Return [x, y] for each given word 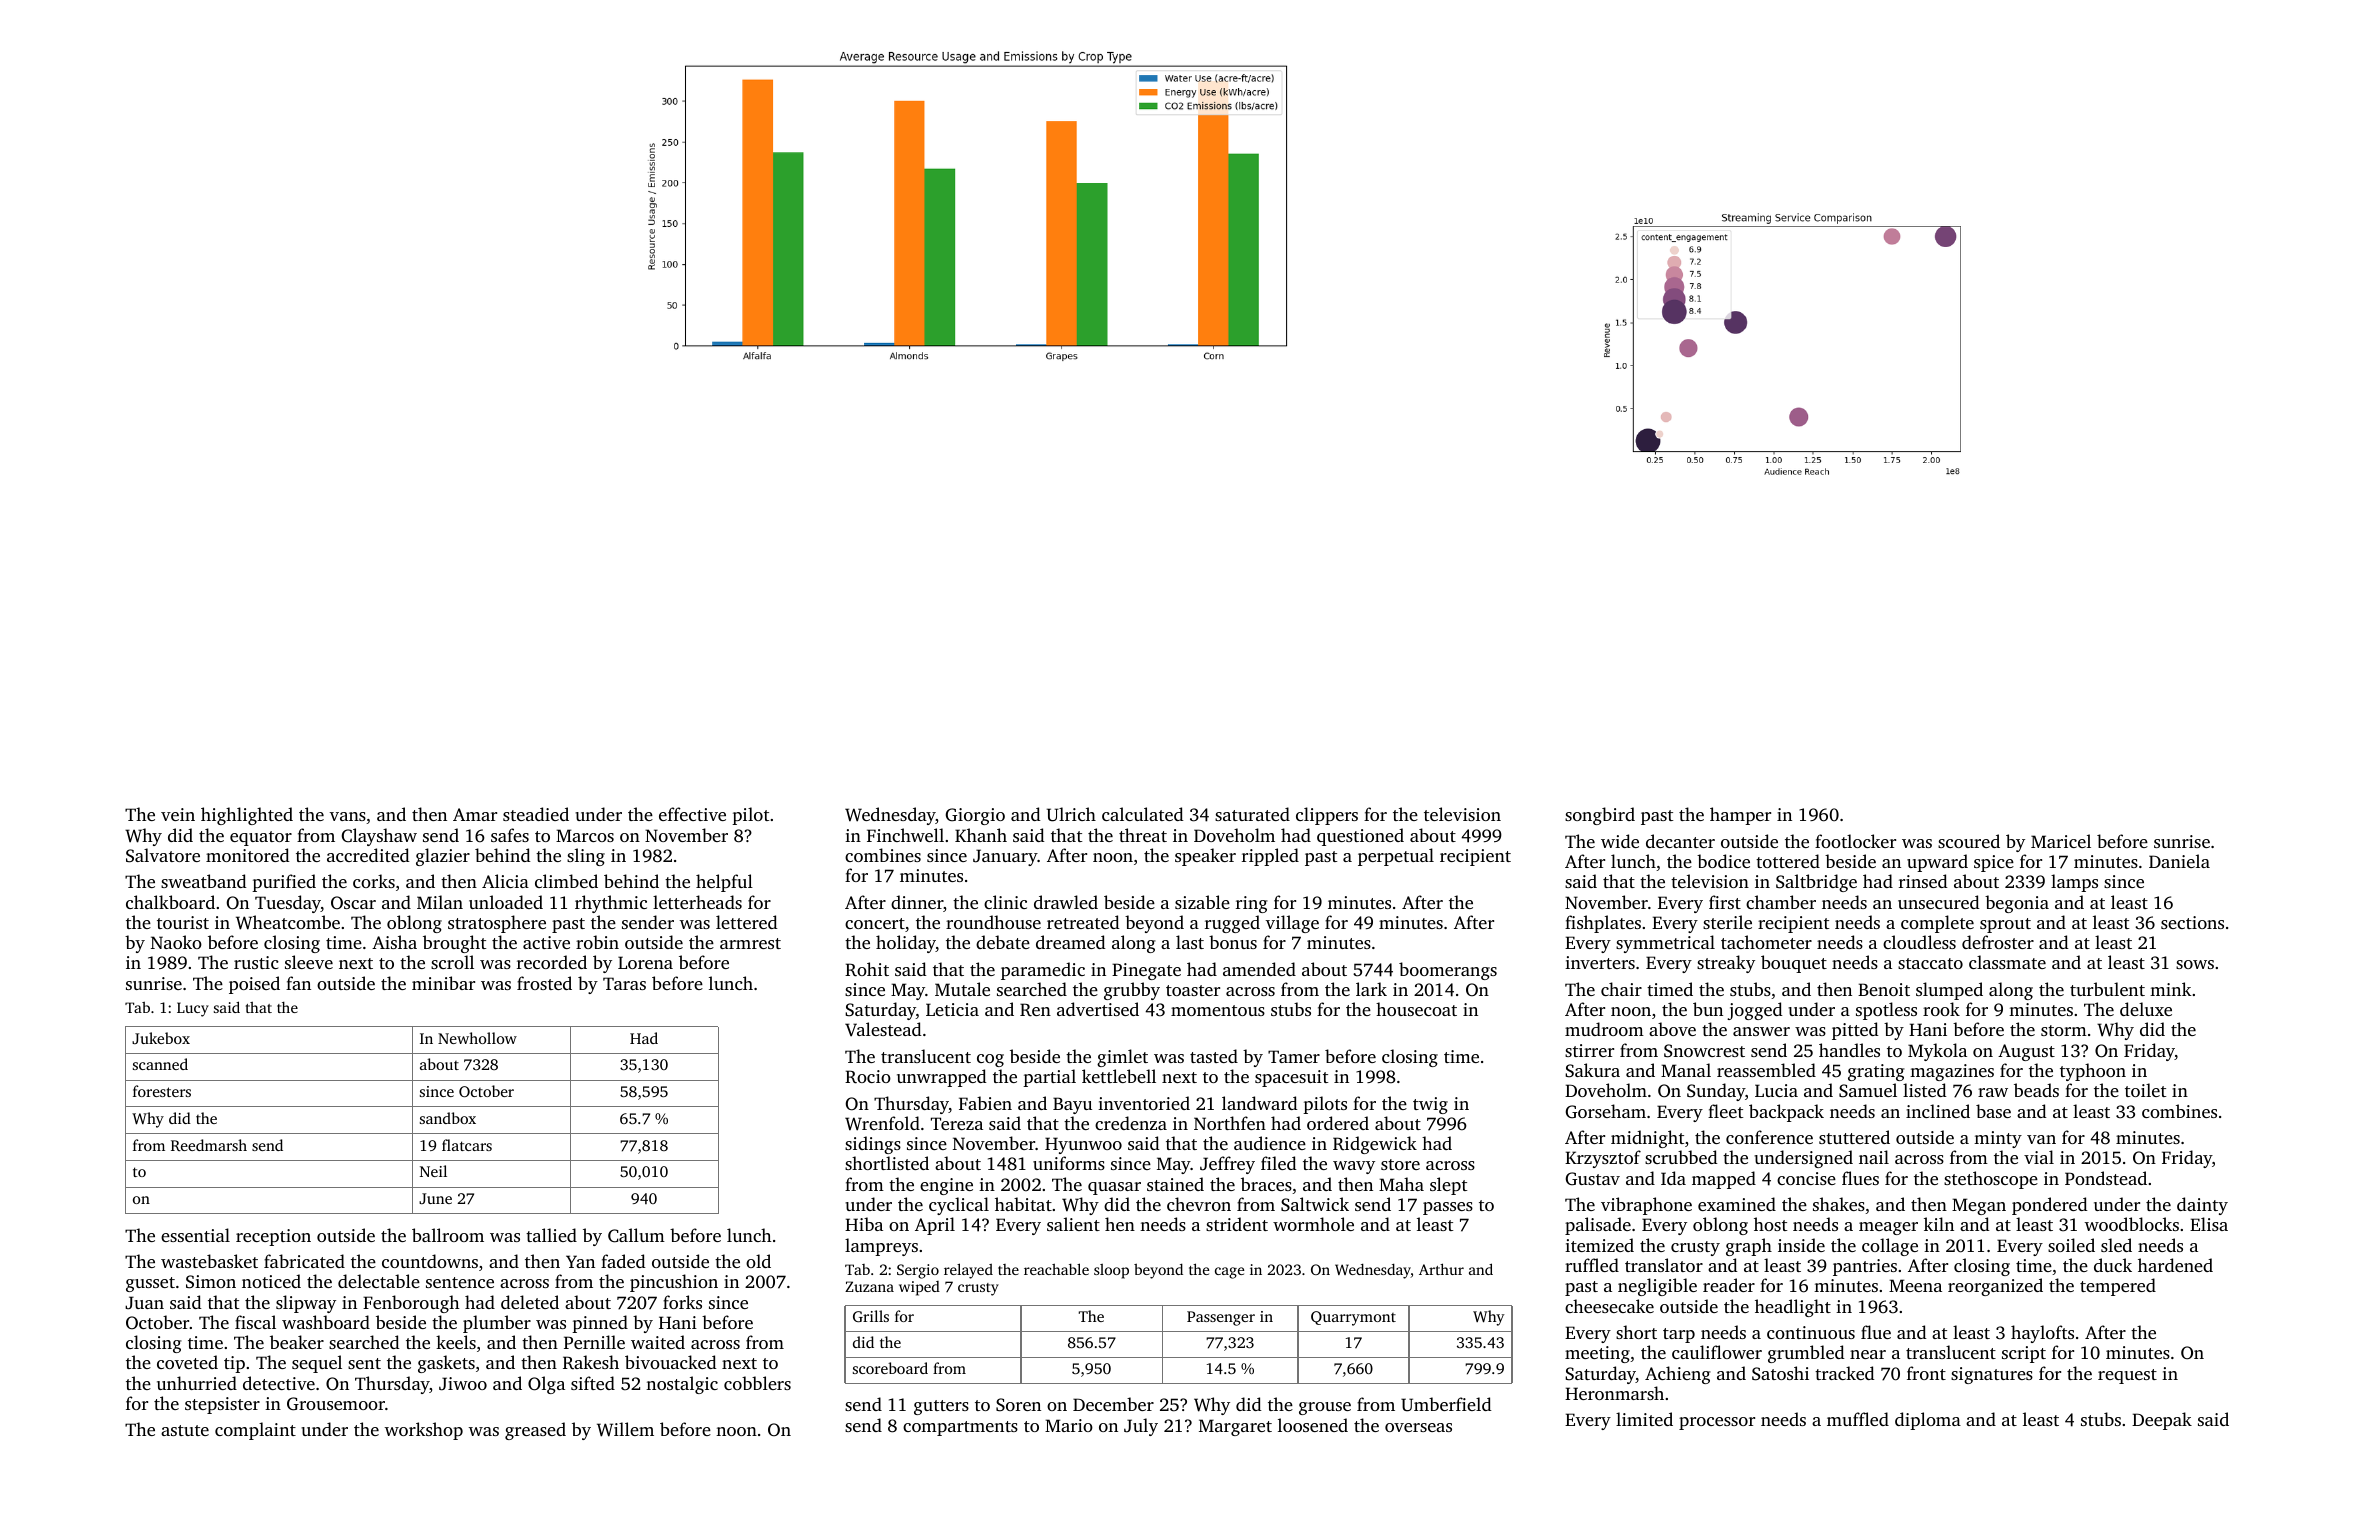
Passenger [1221, 1318]
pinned [600, 1324]
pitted [1855, 1031]
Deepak [2162, 1421]
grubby [1132, 991]
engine [946, 1186]
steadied [536, 814]
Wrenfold [882, 1123]
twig [1430, 1105]
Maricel [2061, 841]
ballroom [448, 1235]
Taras [624, 983]
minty [1998, 1139]
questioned [1360, 837]
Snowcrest [1704, 1051]
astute [185, 1430]
